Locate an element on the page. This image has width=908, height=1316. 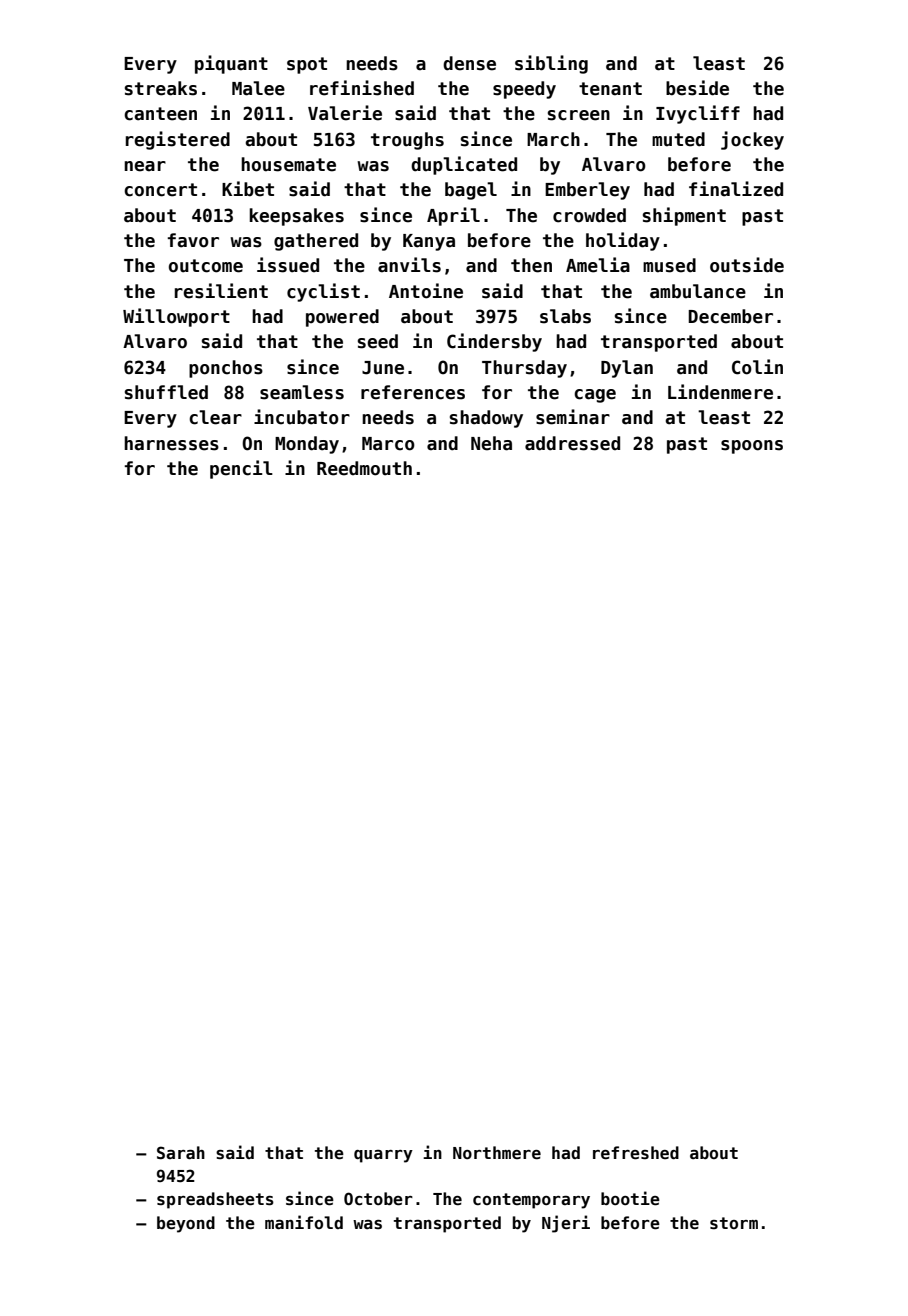
quarry is located at coordinates (383, 1156).
